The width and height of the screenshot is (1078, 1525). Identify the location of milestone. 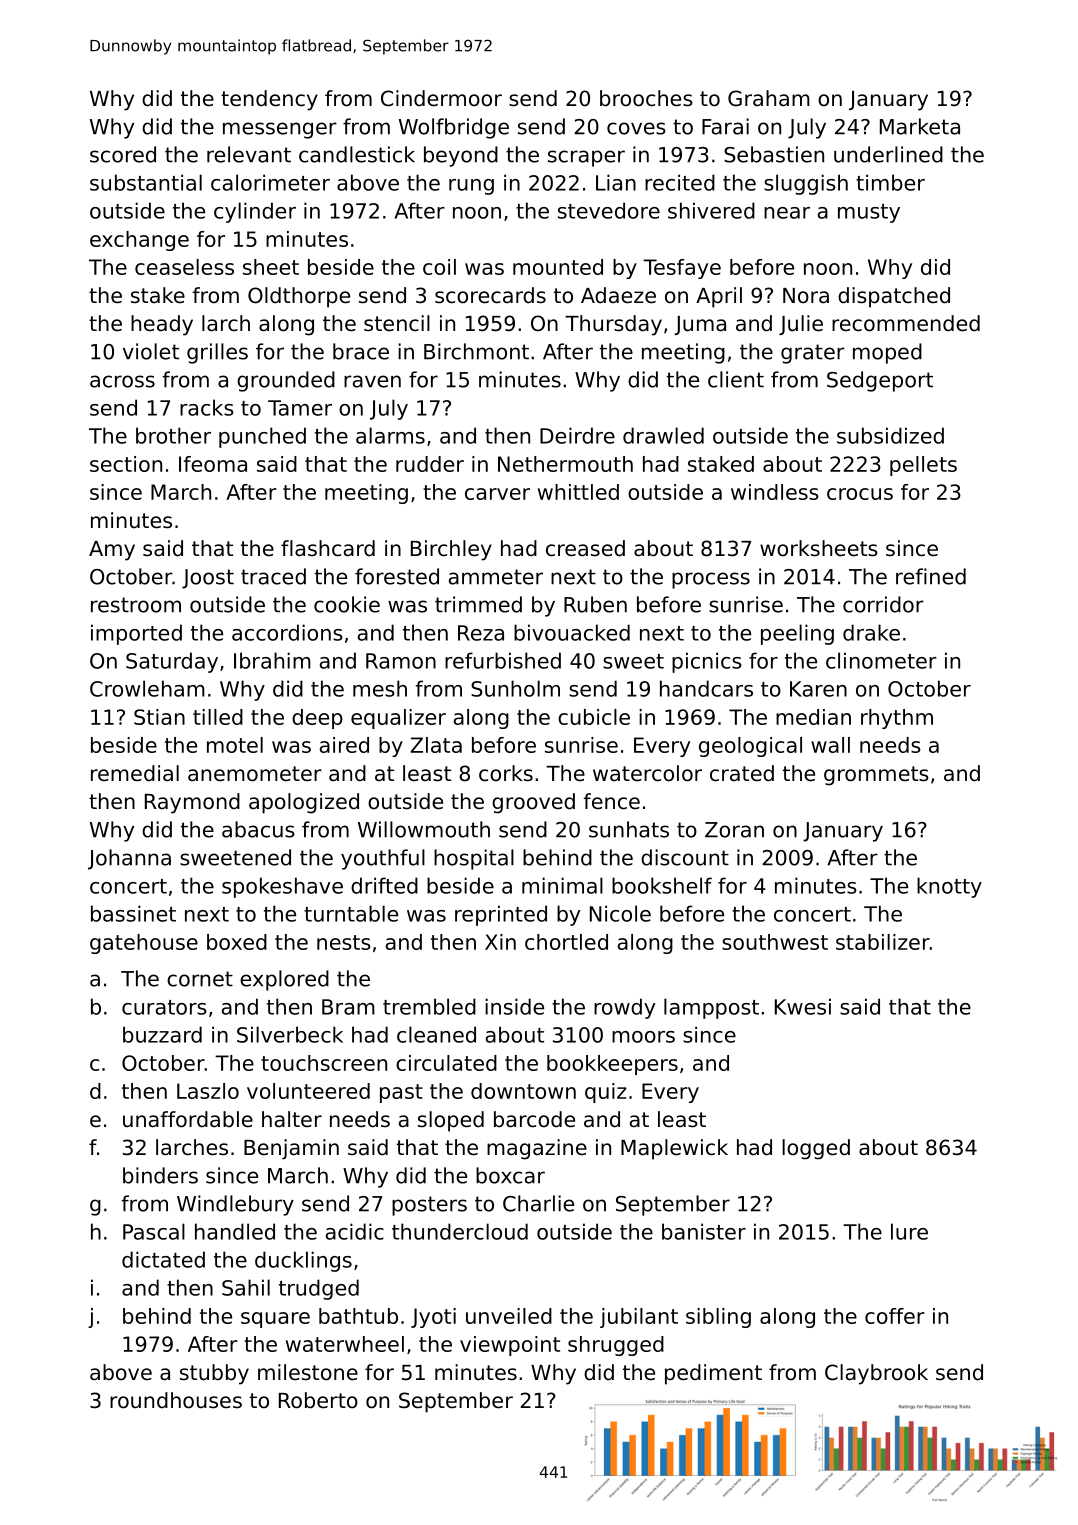
(308, 1372).
